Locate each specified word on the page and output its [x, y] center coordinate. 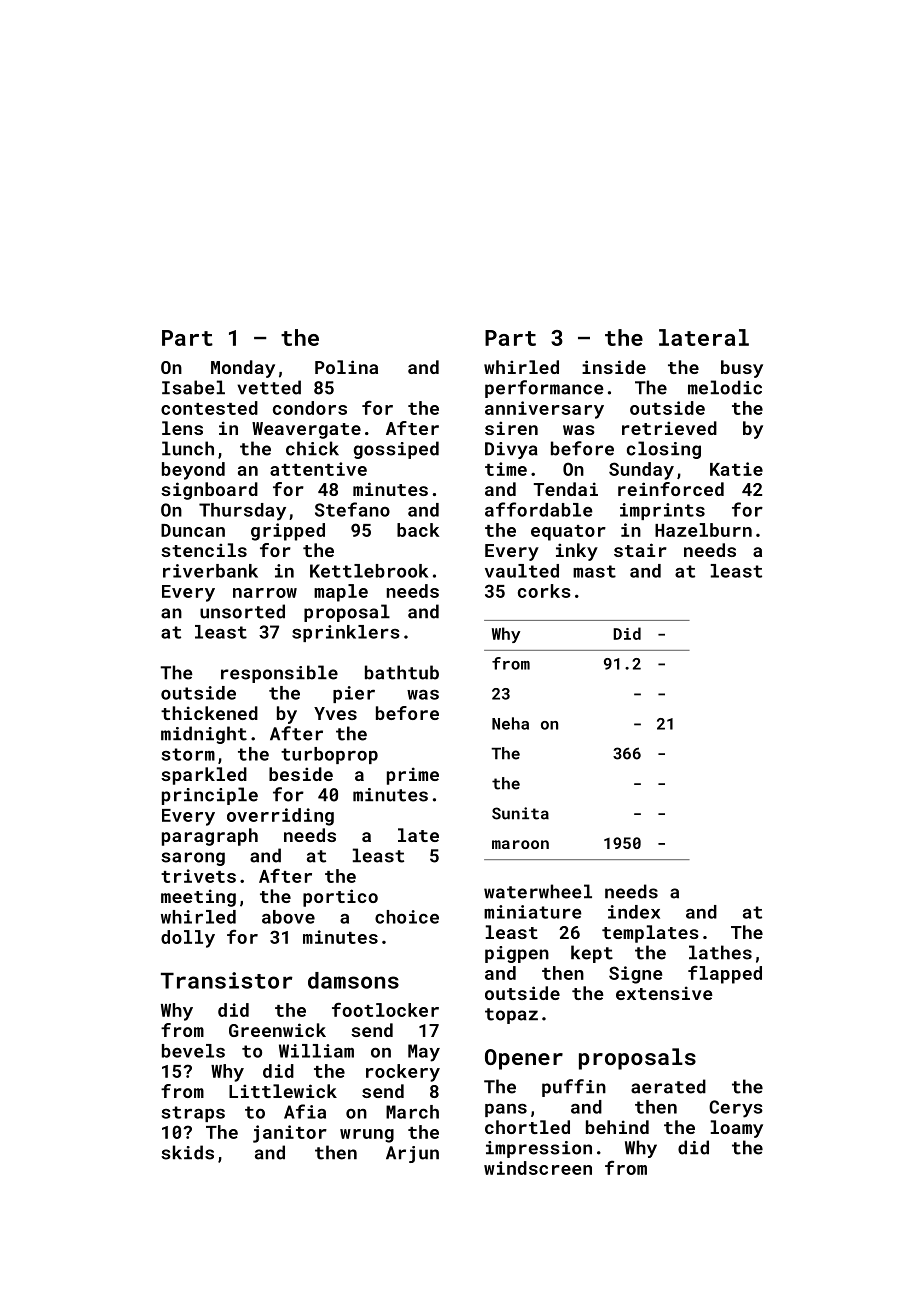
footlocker [385, 1009]
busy [742, 369]
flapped [725, 974]
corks [544, 591]
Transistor [227, 980]
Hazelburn [703, 530]
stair [640, 550]
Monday [243, 369]
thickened [209, 713]
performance [544, 389]
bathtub [402, 672]
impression [539, 1149]
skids [187, 1152]
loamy [737, 1129]
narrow [265, 593]
